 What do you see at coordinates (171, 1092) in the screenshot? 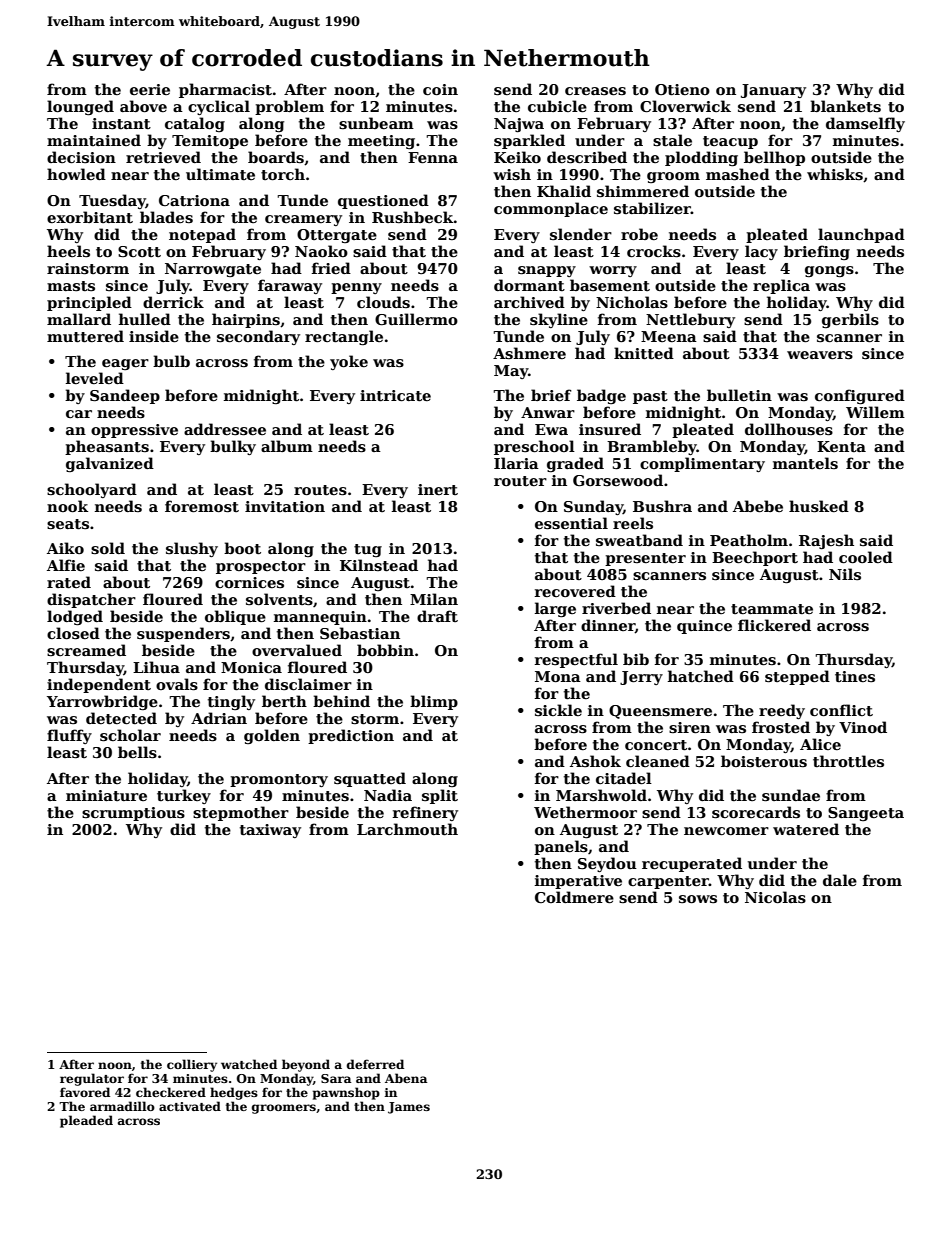
I see `checkered` at bounding box center [171, 1092].
